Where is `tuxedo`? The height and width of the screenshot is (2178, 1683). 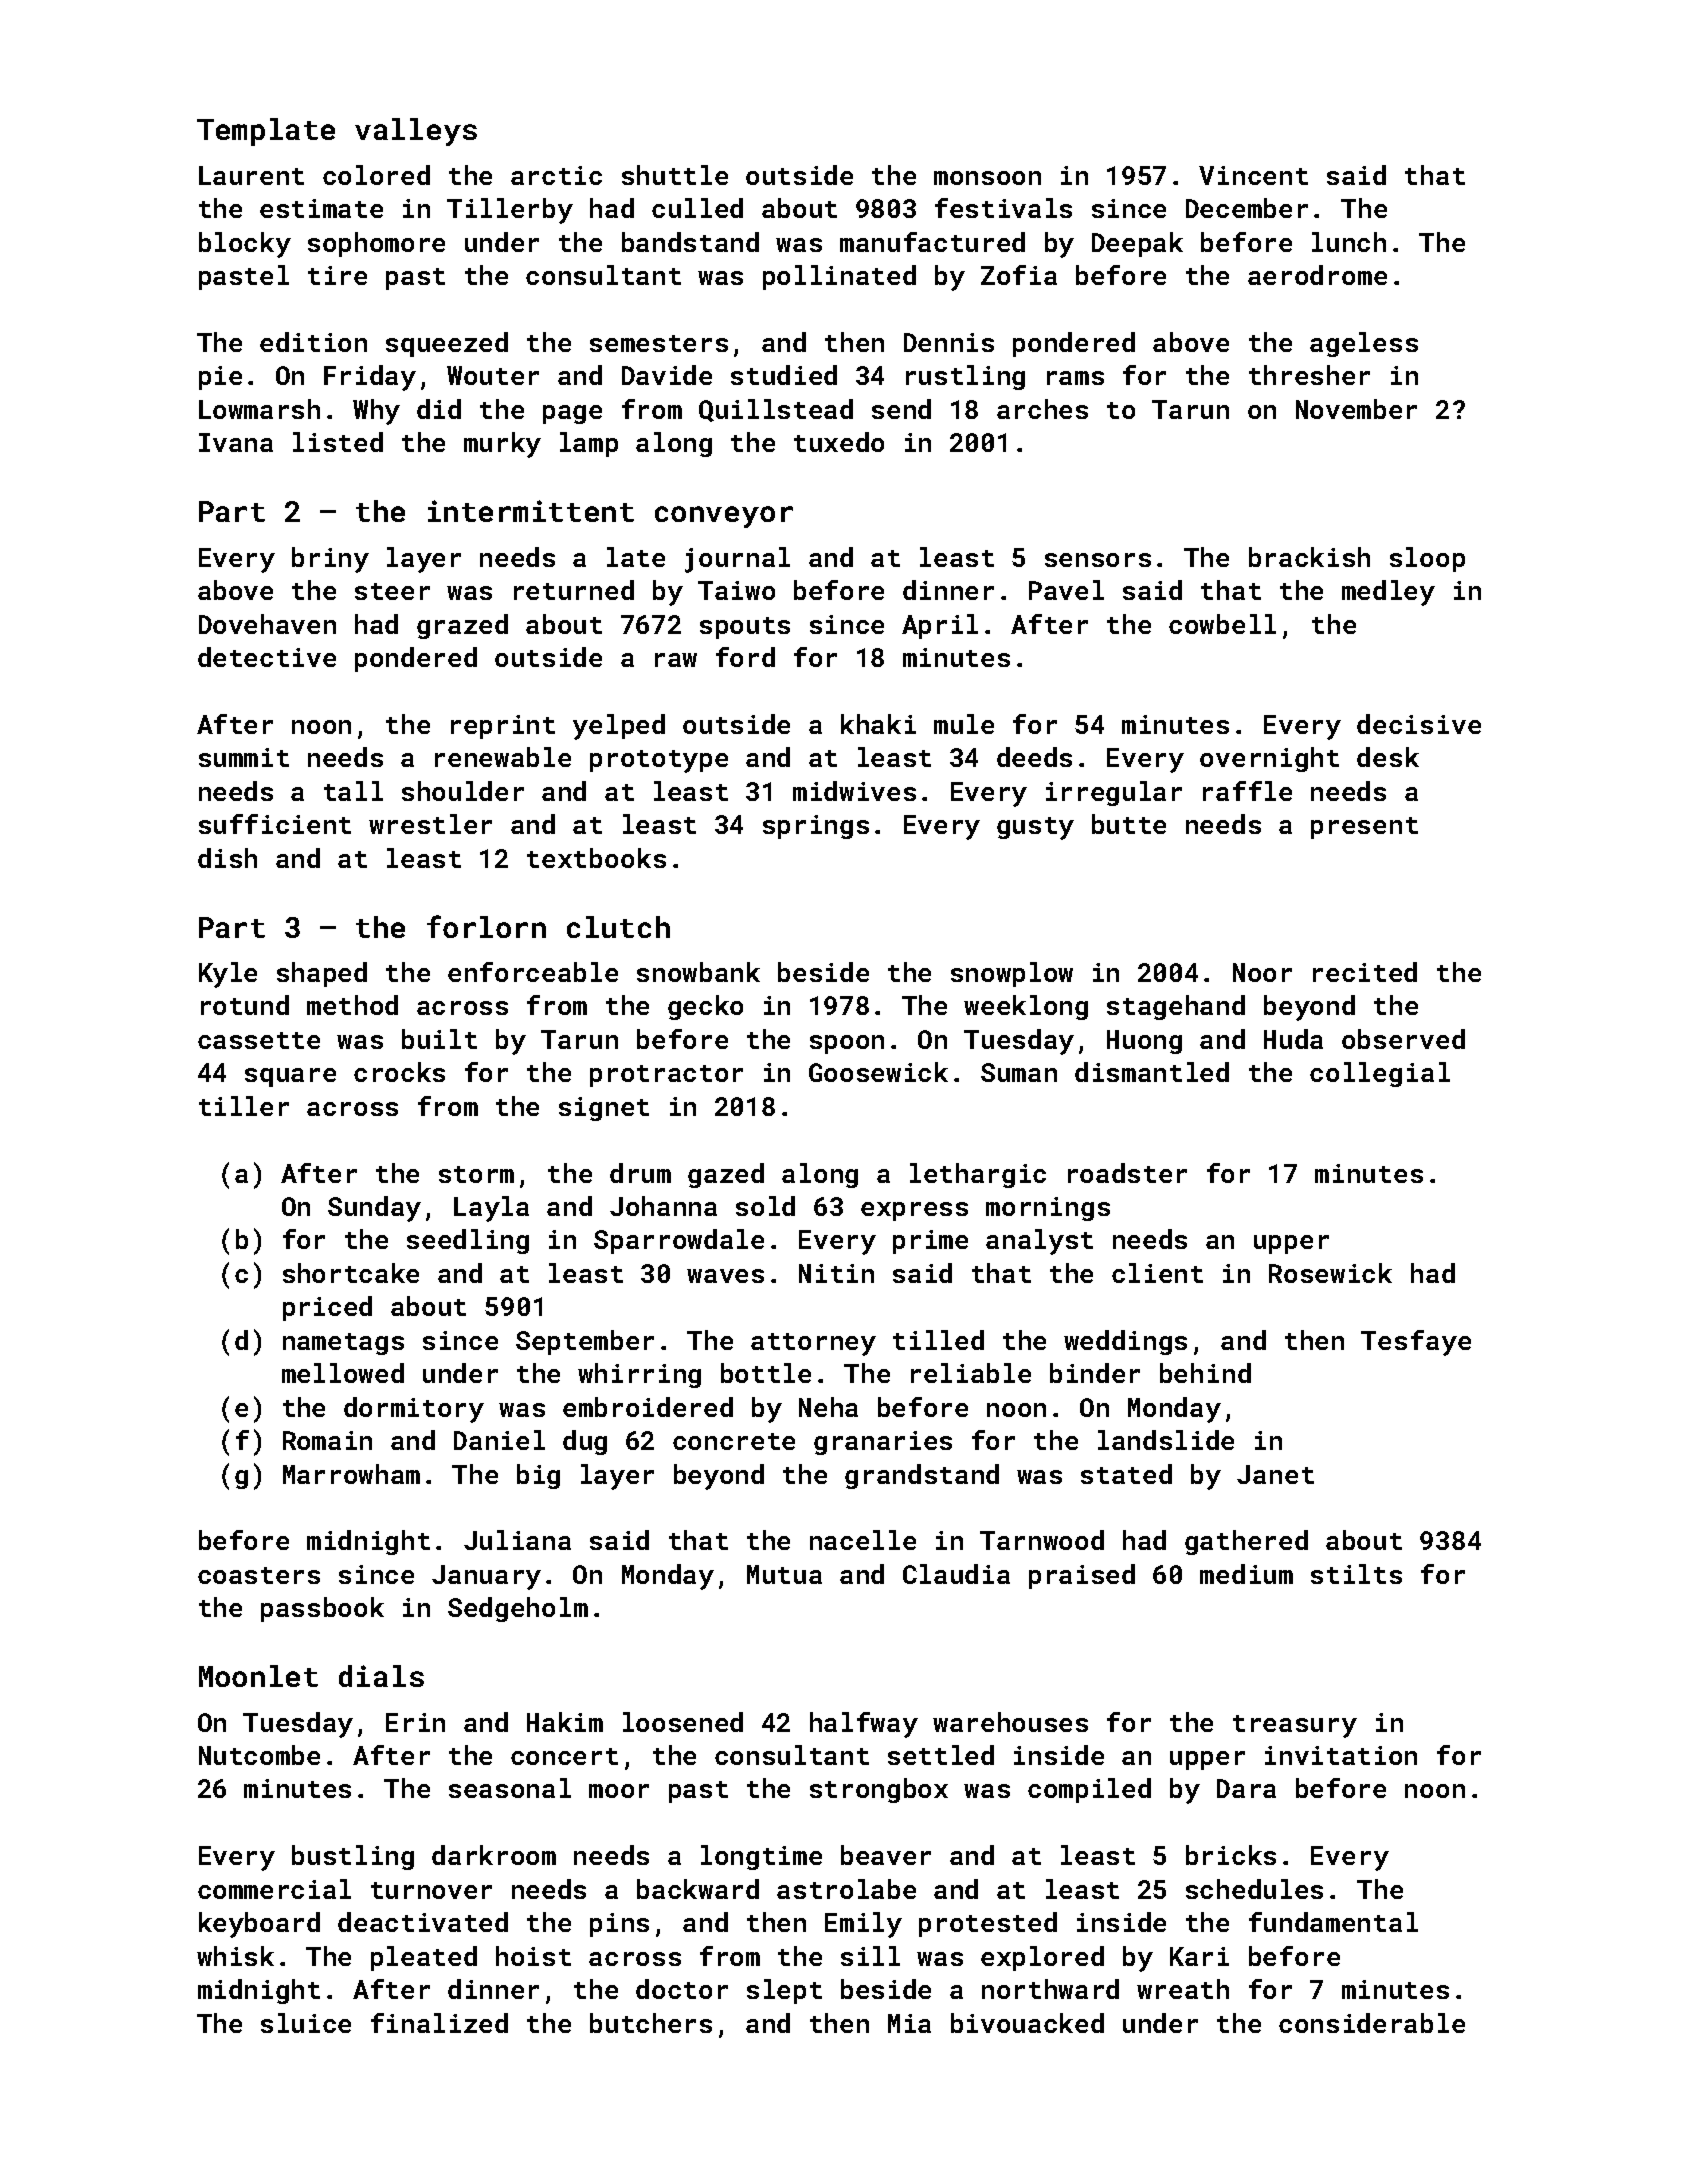
tuxedo is located at coordinates (839, 442).
